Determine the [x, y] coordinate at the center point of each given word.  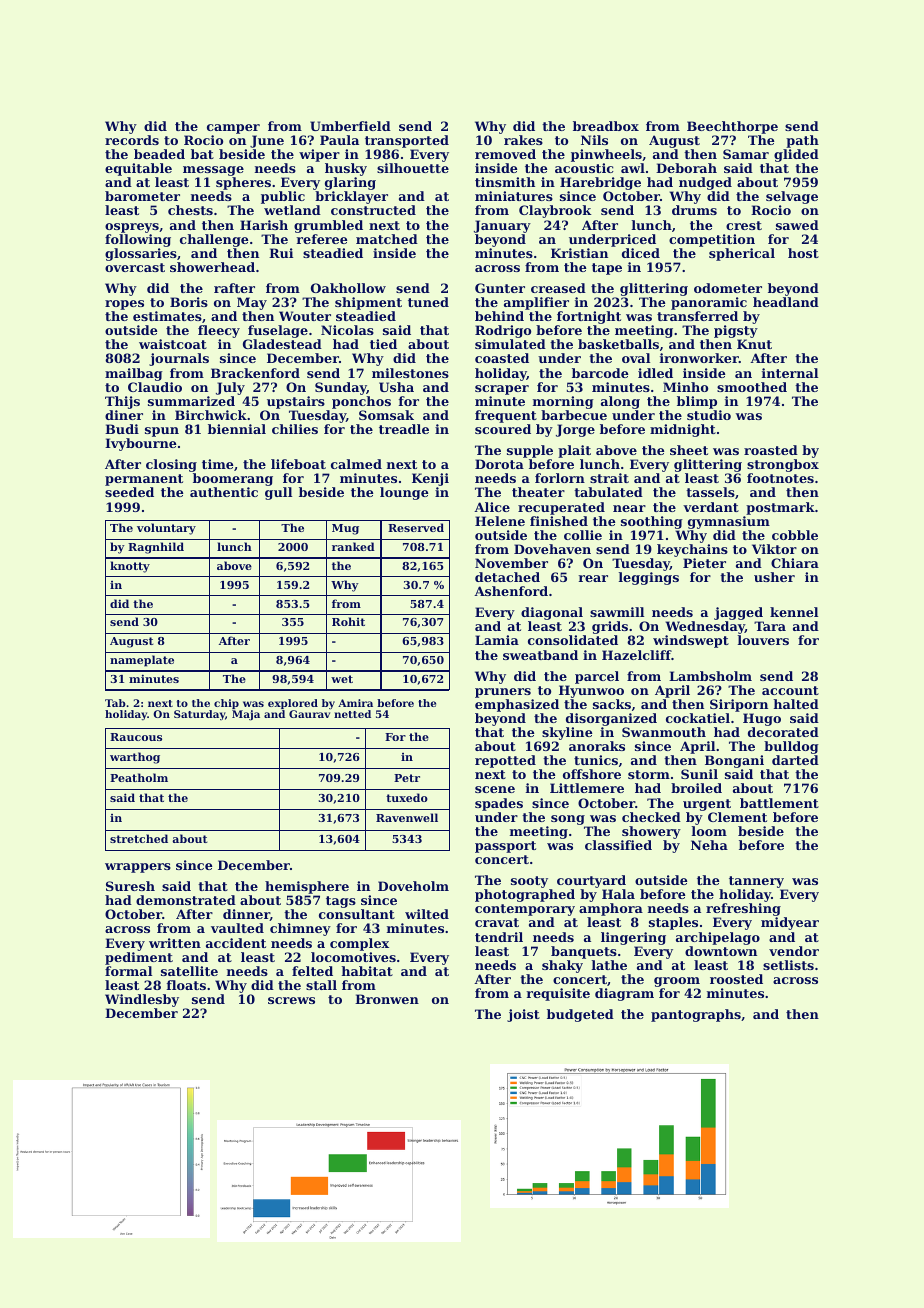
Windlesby [142, 1000]
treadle [404, 429]
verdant [711, 507]
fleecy [219, 331]
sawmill [617, 612]
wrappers [138, 868]
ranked [353, 546]
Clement [737, 817]
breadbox [606, 126]
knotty [130, 567]
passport [505, 847]
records [132, 140]
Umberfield [350, 126]
